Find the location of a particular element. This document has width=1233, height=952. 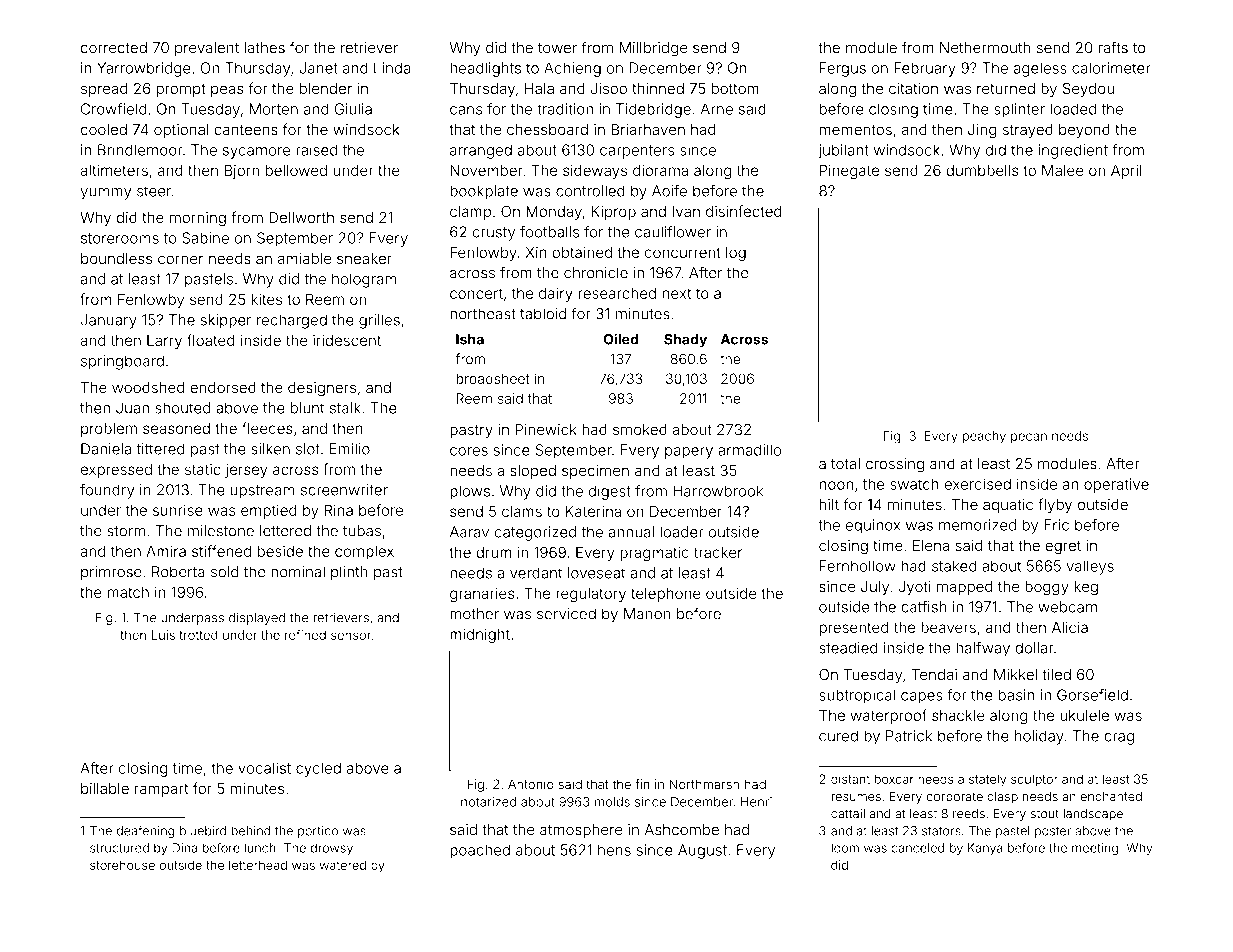

August is located at coordinates (702, 851).
